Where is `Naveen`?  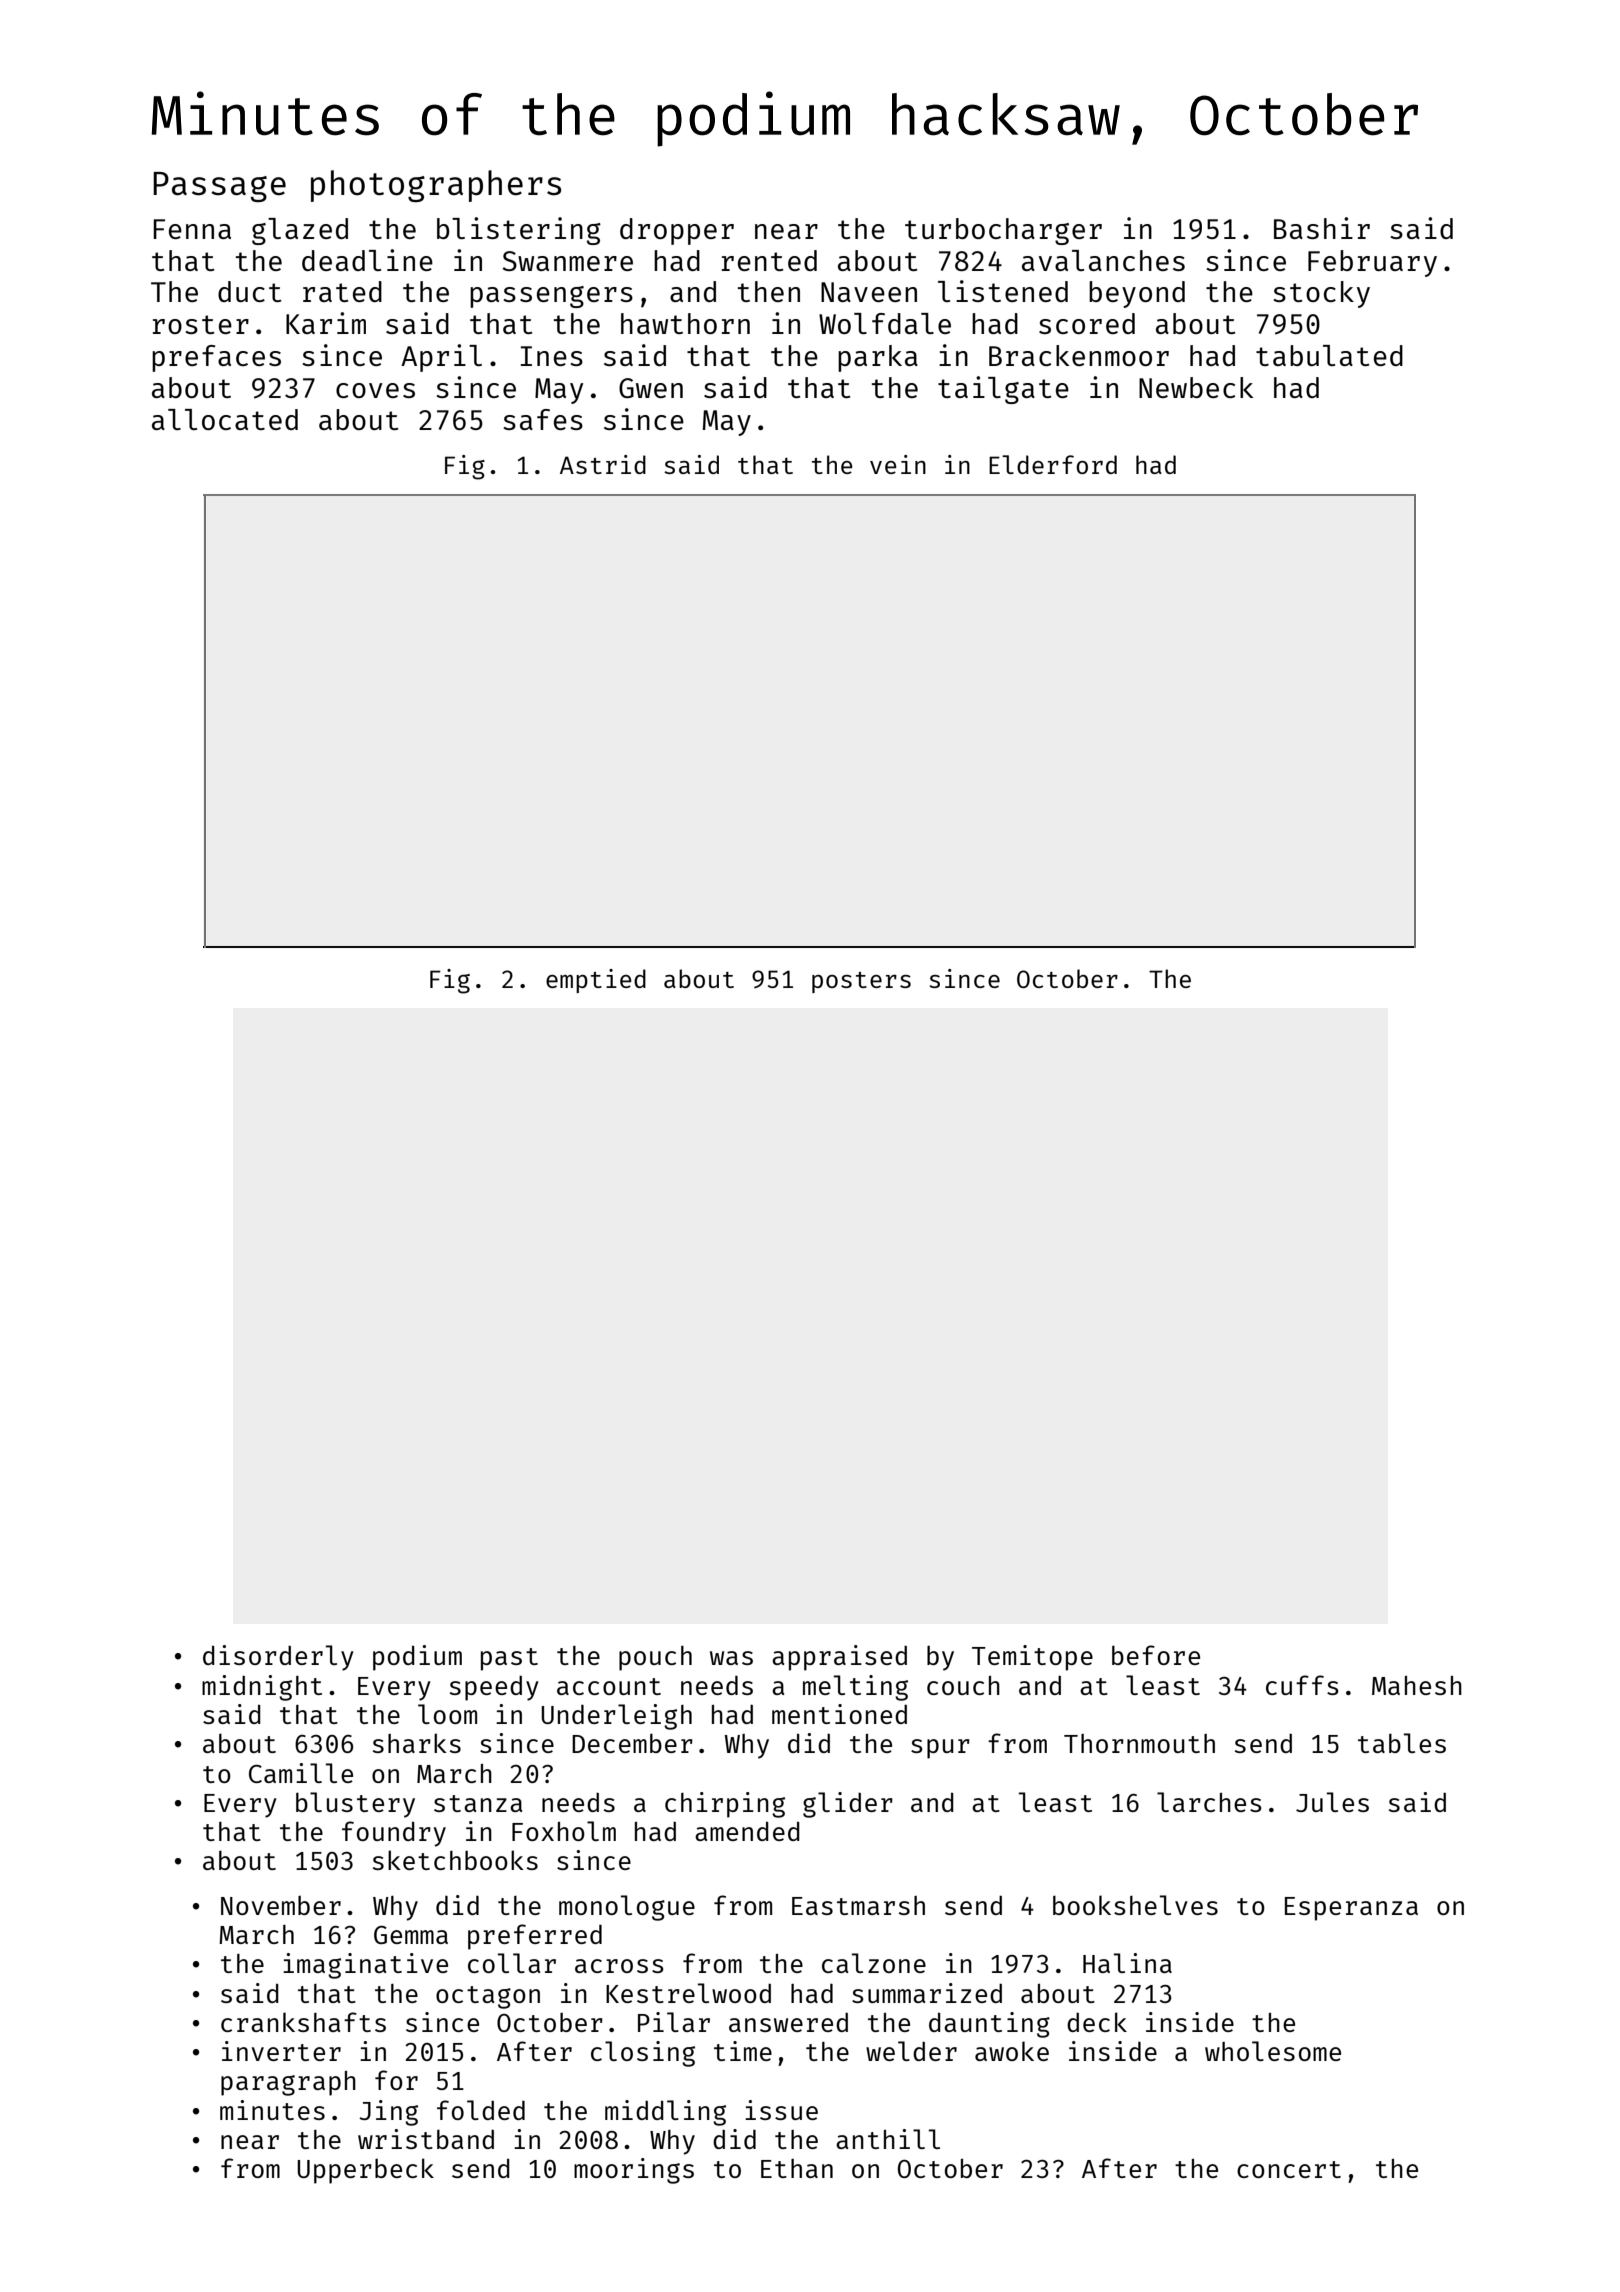
Naveen is located at coordinates (869, 292).
